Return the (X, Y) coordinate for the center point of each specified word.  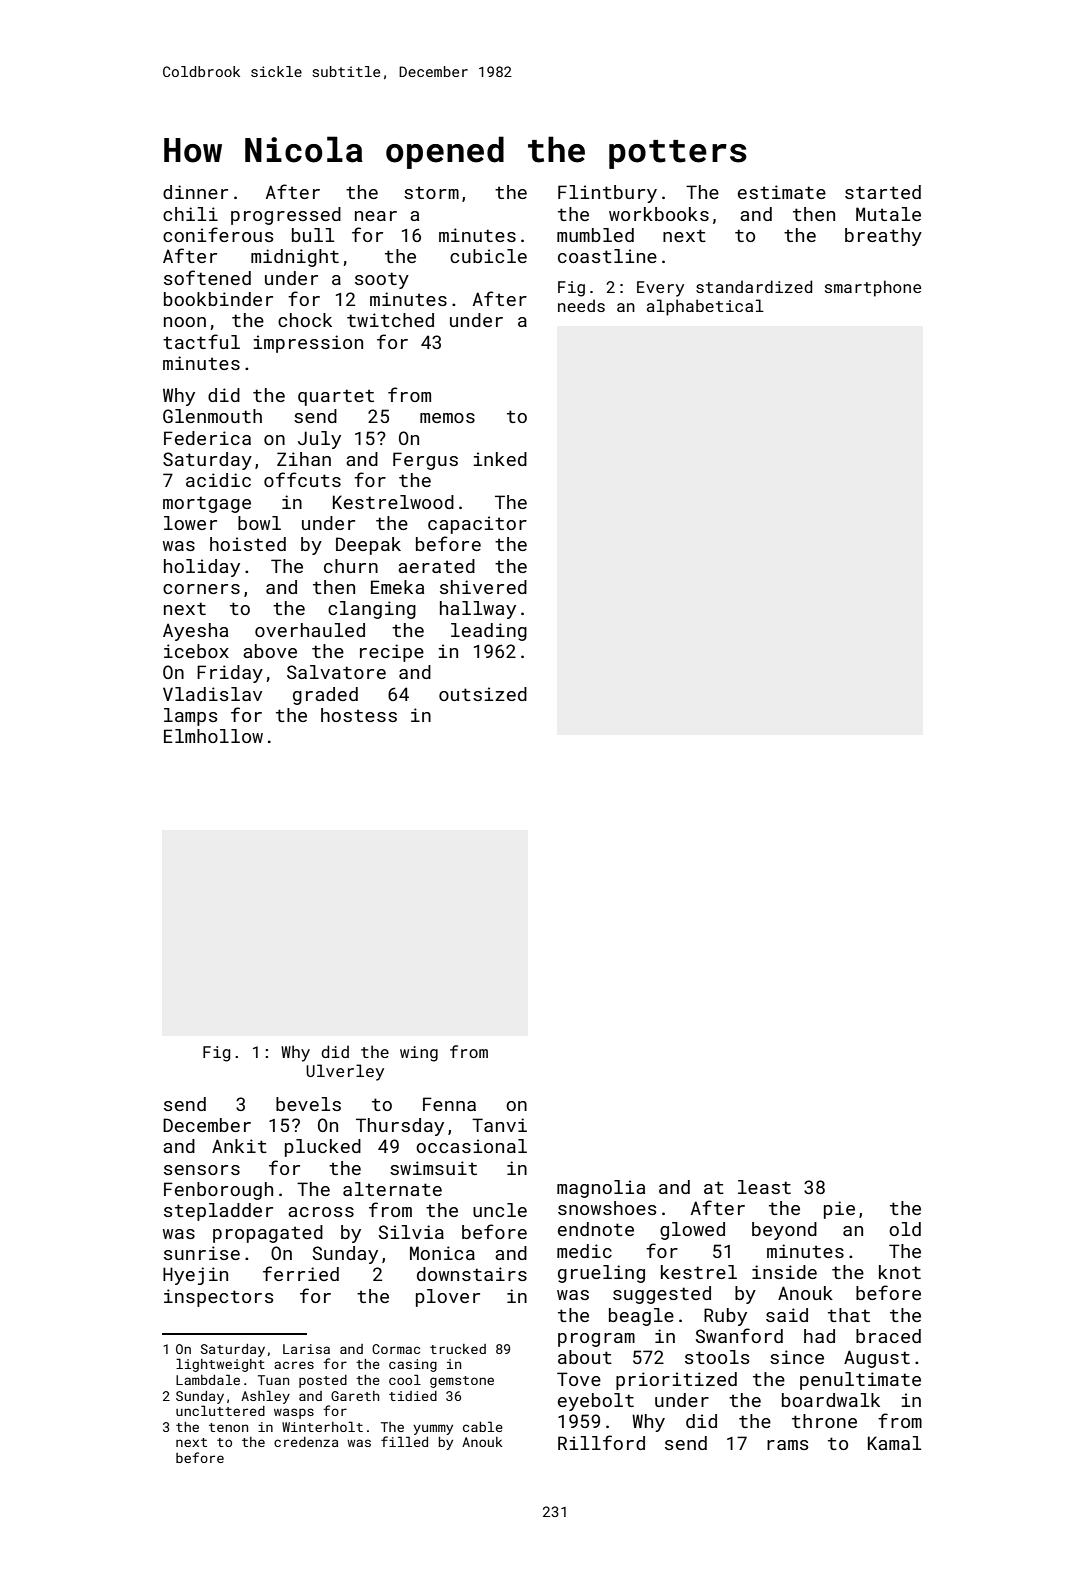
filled (404, 1441)
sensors (202, 1170)
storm (431, 192)
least (764, 1187)
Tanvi (499, 1125)
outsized (483, 694)
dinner (195, 192)
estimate (782, 192)
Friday (230, 674)
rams (787, 1445)
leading (489, 632)
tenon (228, 1427)
